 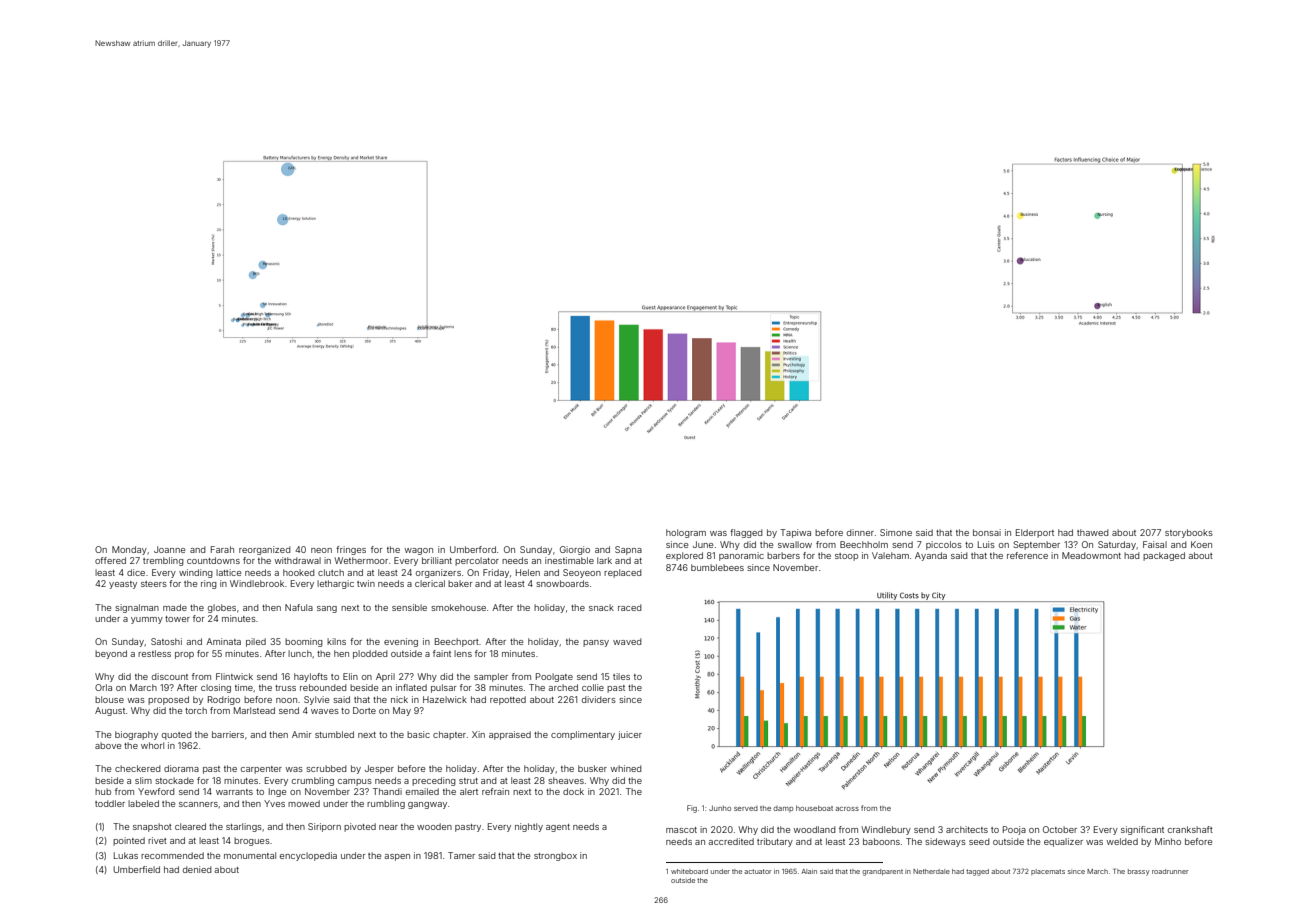 What do you see at coordinates (355, 782) in the screenshot?
I see `campus` at bounding box center [355, 782].
